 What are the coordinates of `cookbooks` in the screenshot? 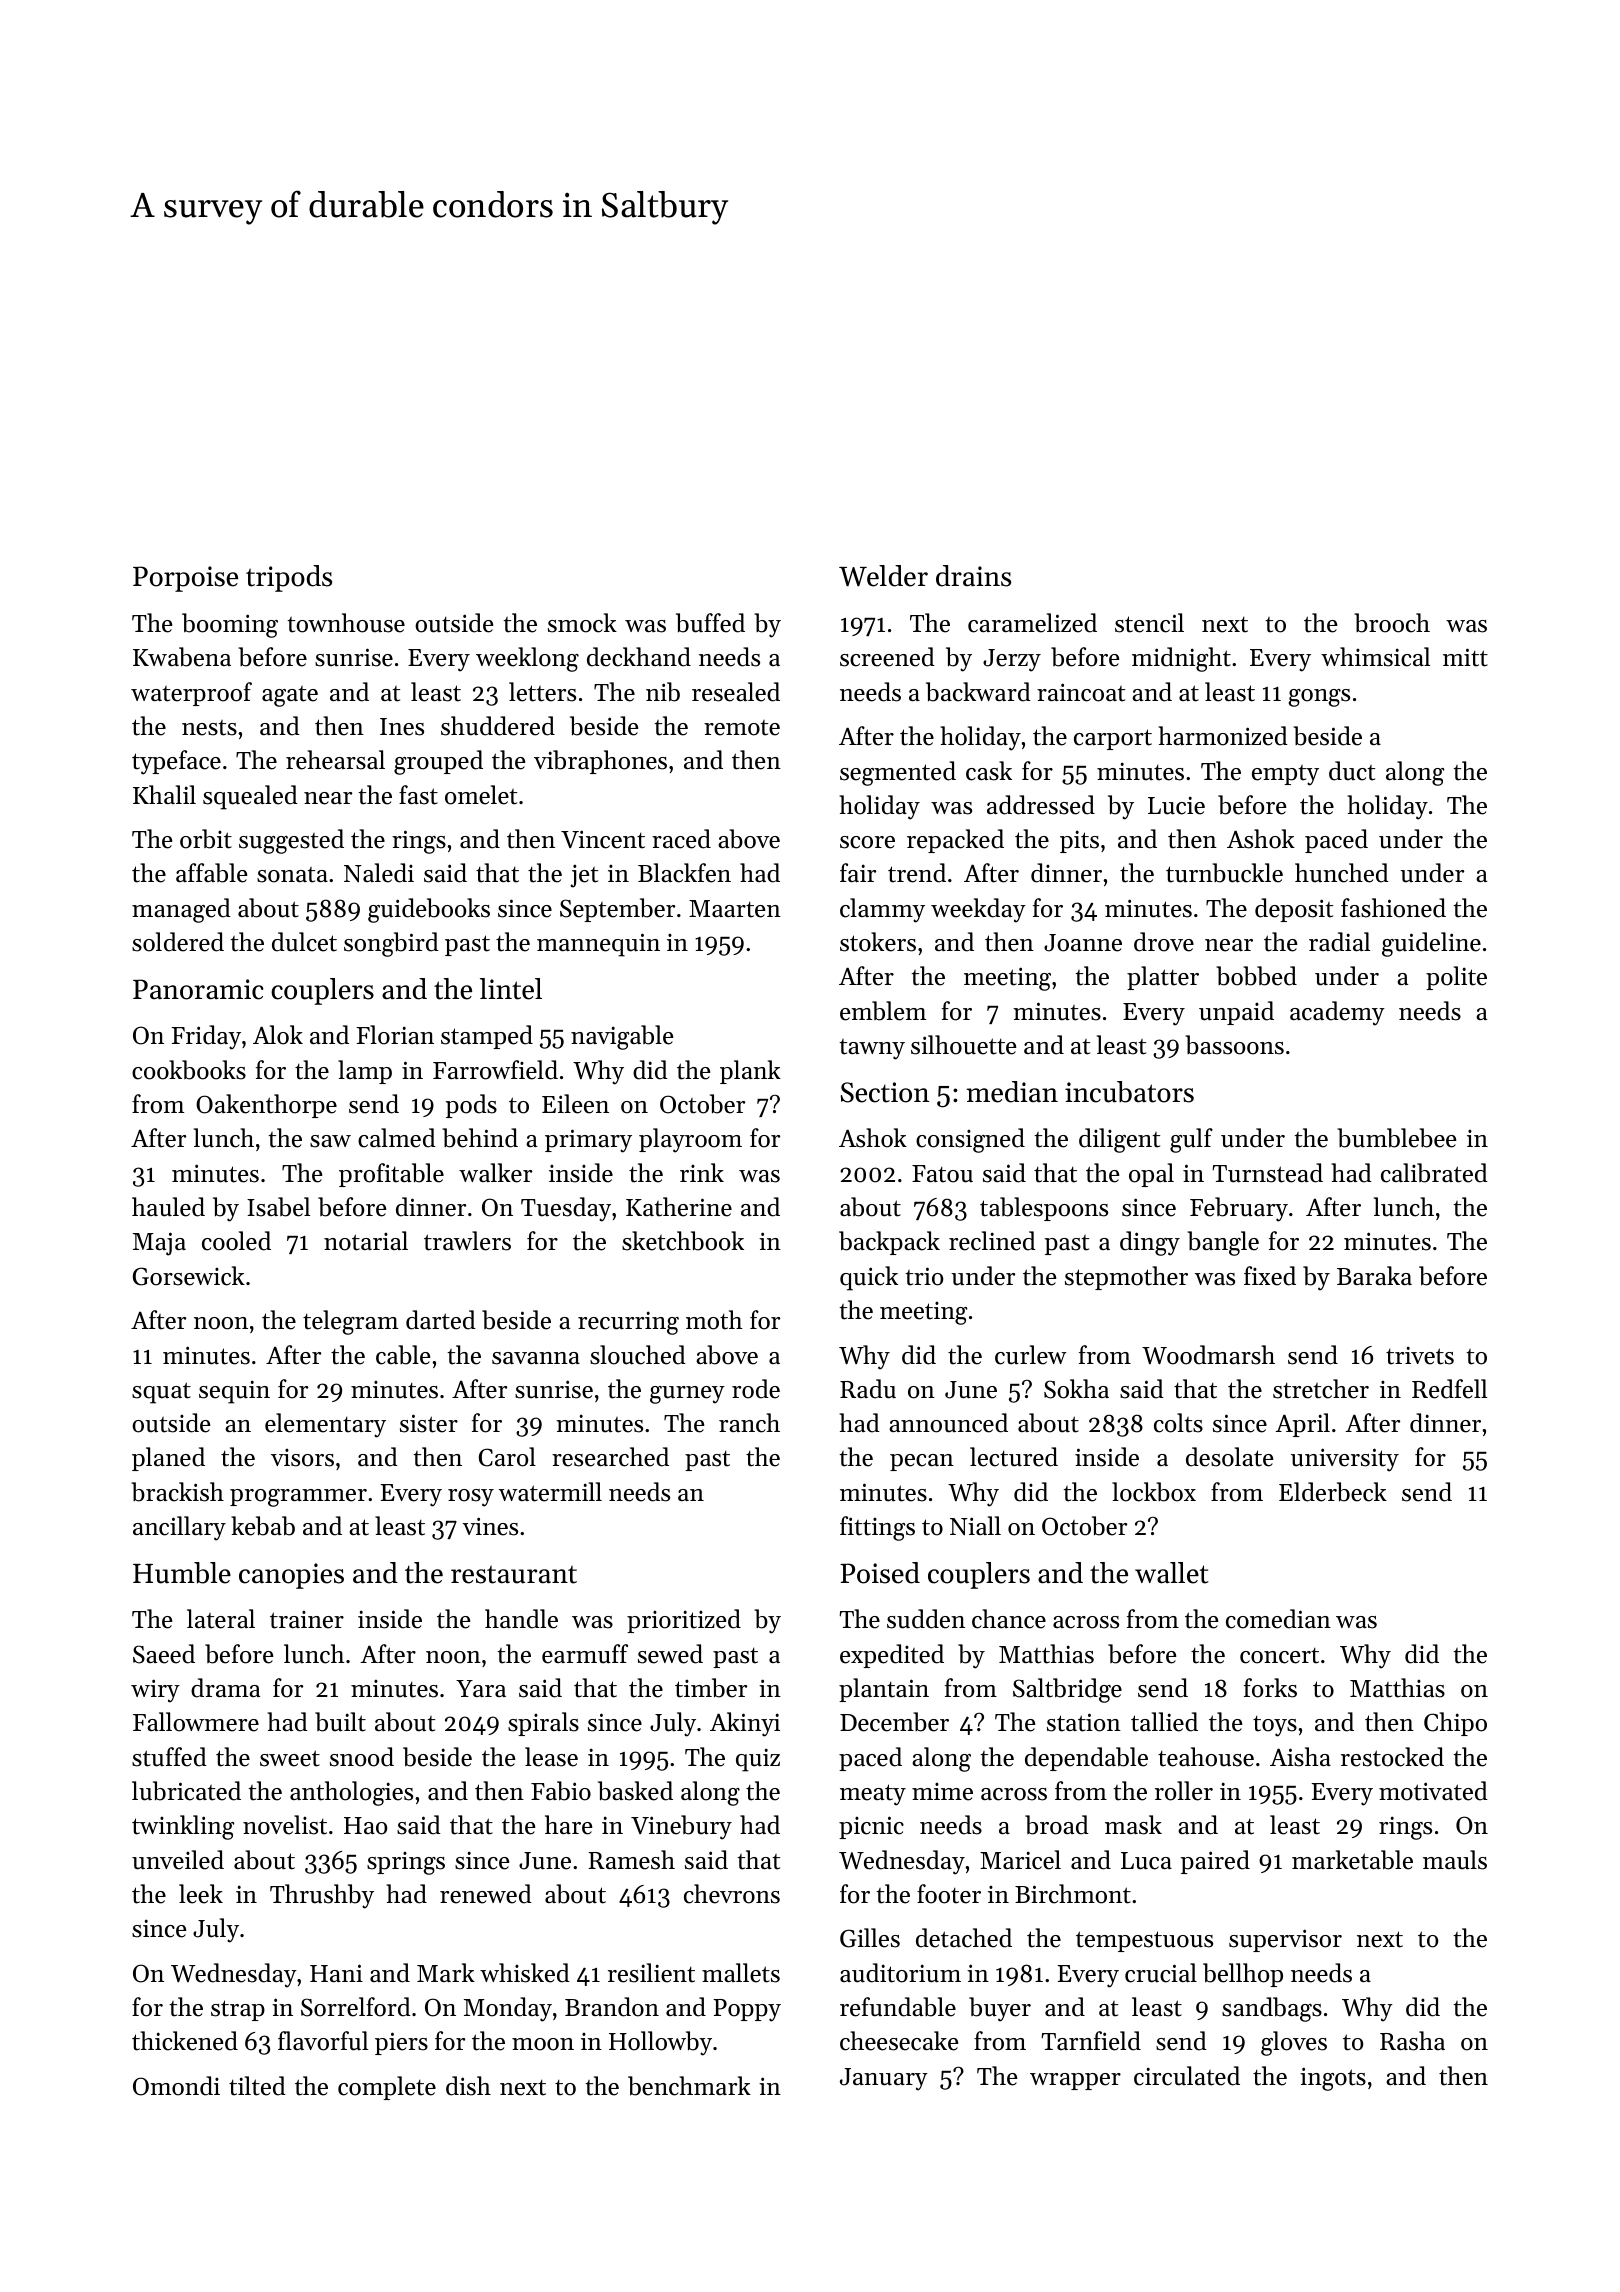 It's located at (189, 1070).
